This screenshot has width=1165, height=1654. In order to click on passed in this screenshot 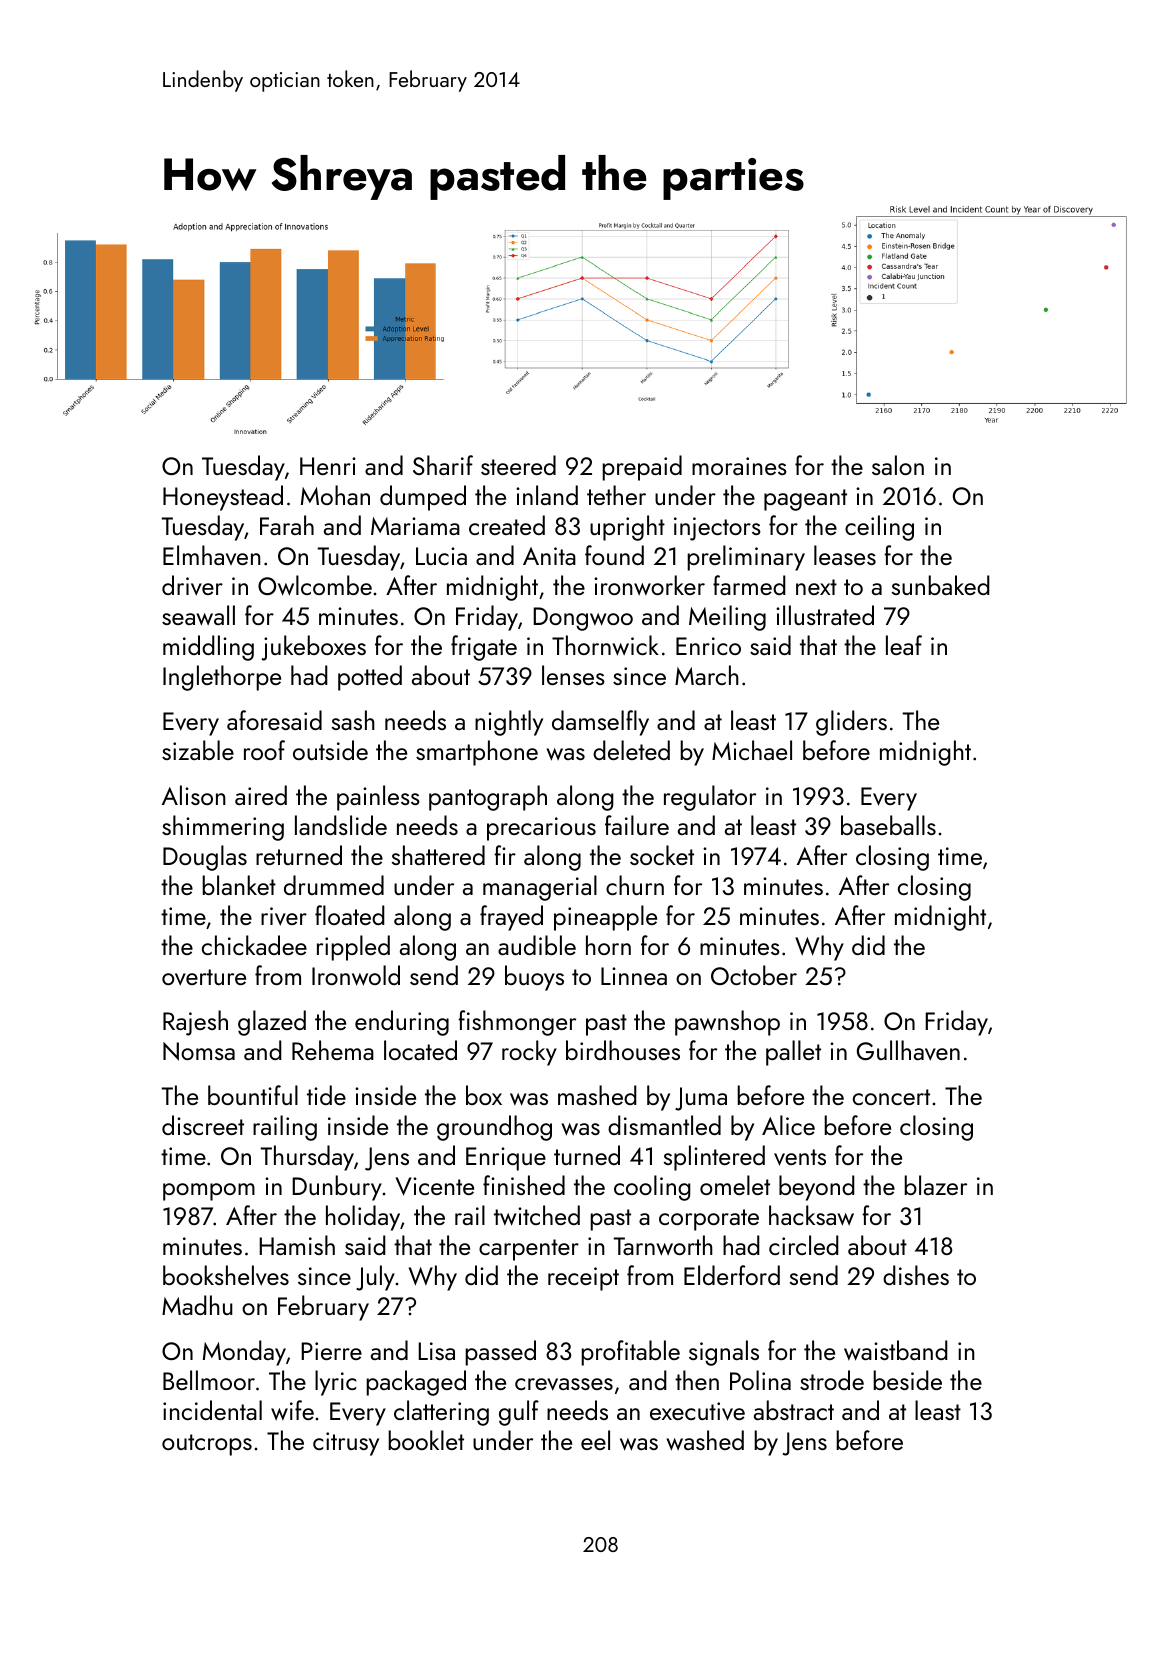, I will do `click(500, 1353)`.
